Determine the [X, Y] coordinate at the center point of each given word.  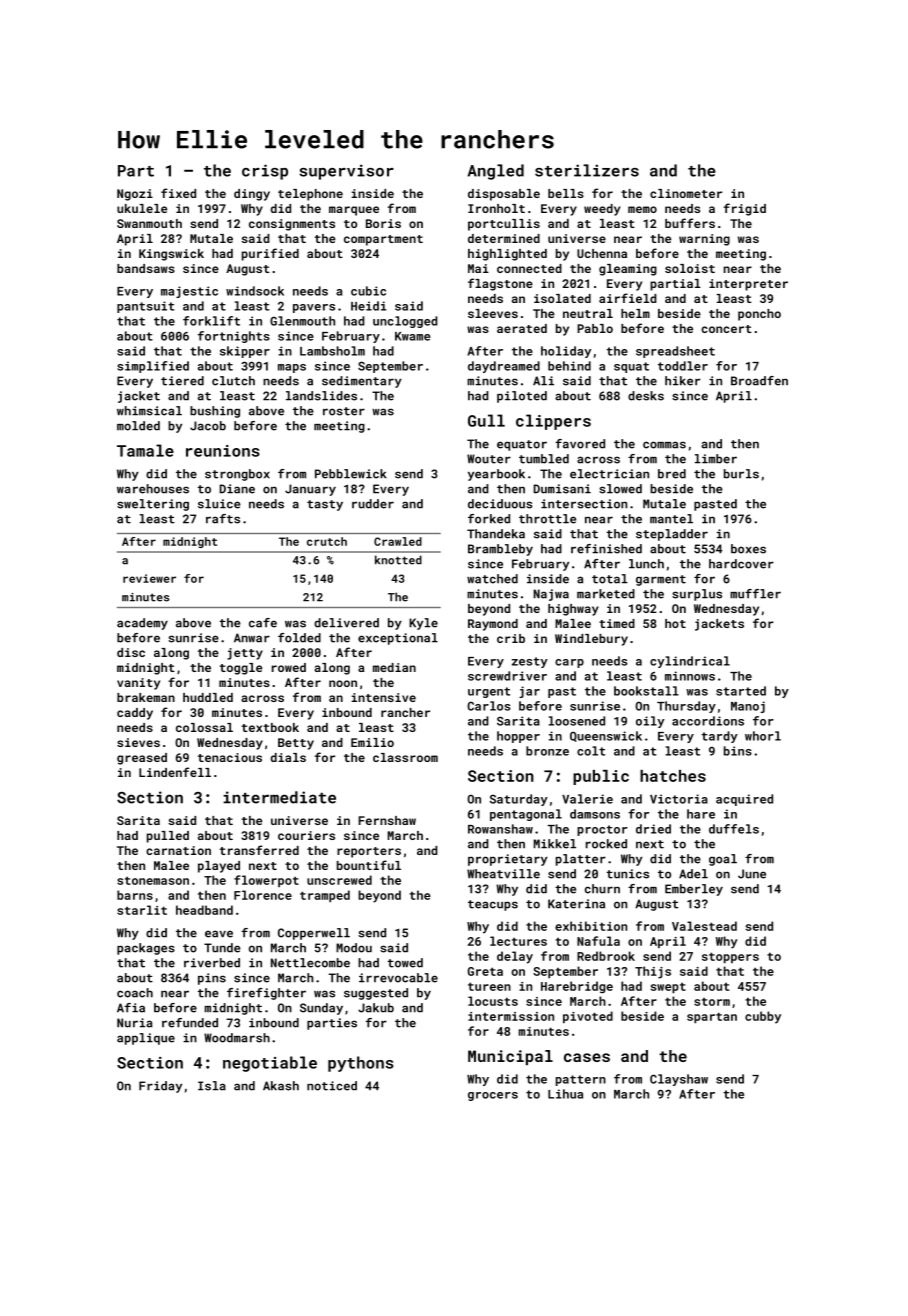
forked [489, 519]
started [741, 691]
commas [664, 445]
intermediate [279, 797]
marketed [606, 594]
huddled [208, 697]
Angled [496, 172]
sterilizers [587, 170]
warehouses [153, 489]
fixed [178, 193]
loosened [577, 721]
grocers [493, 1096]
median [394, 667]
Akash [281, 1086]
